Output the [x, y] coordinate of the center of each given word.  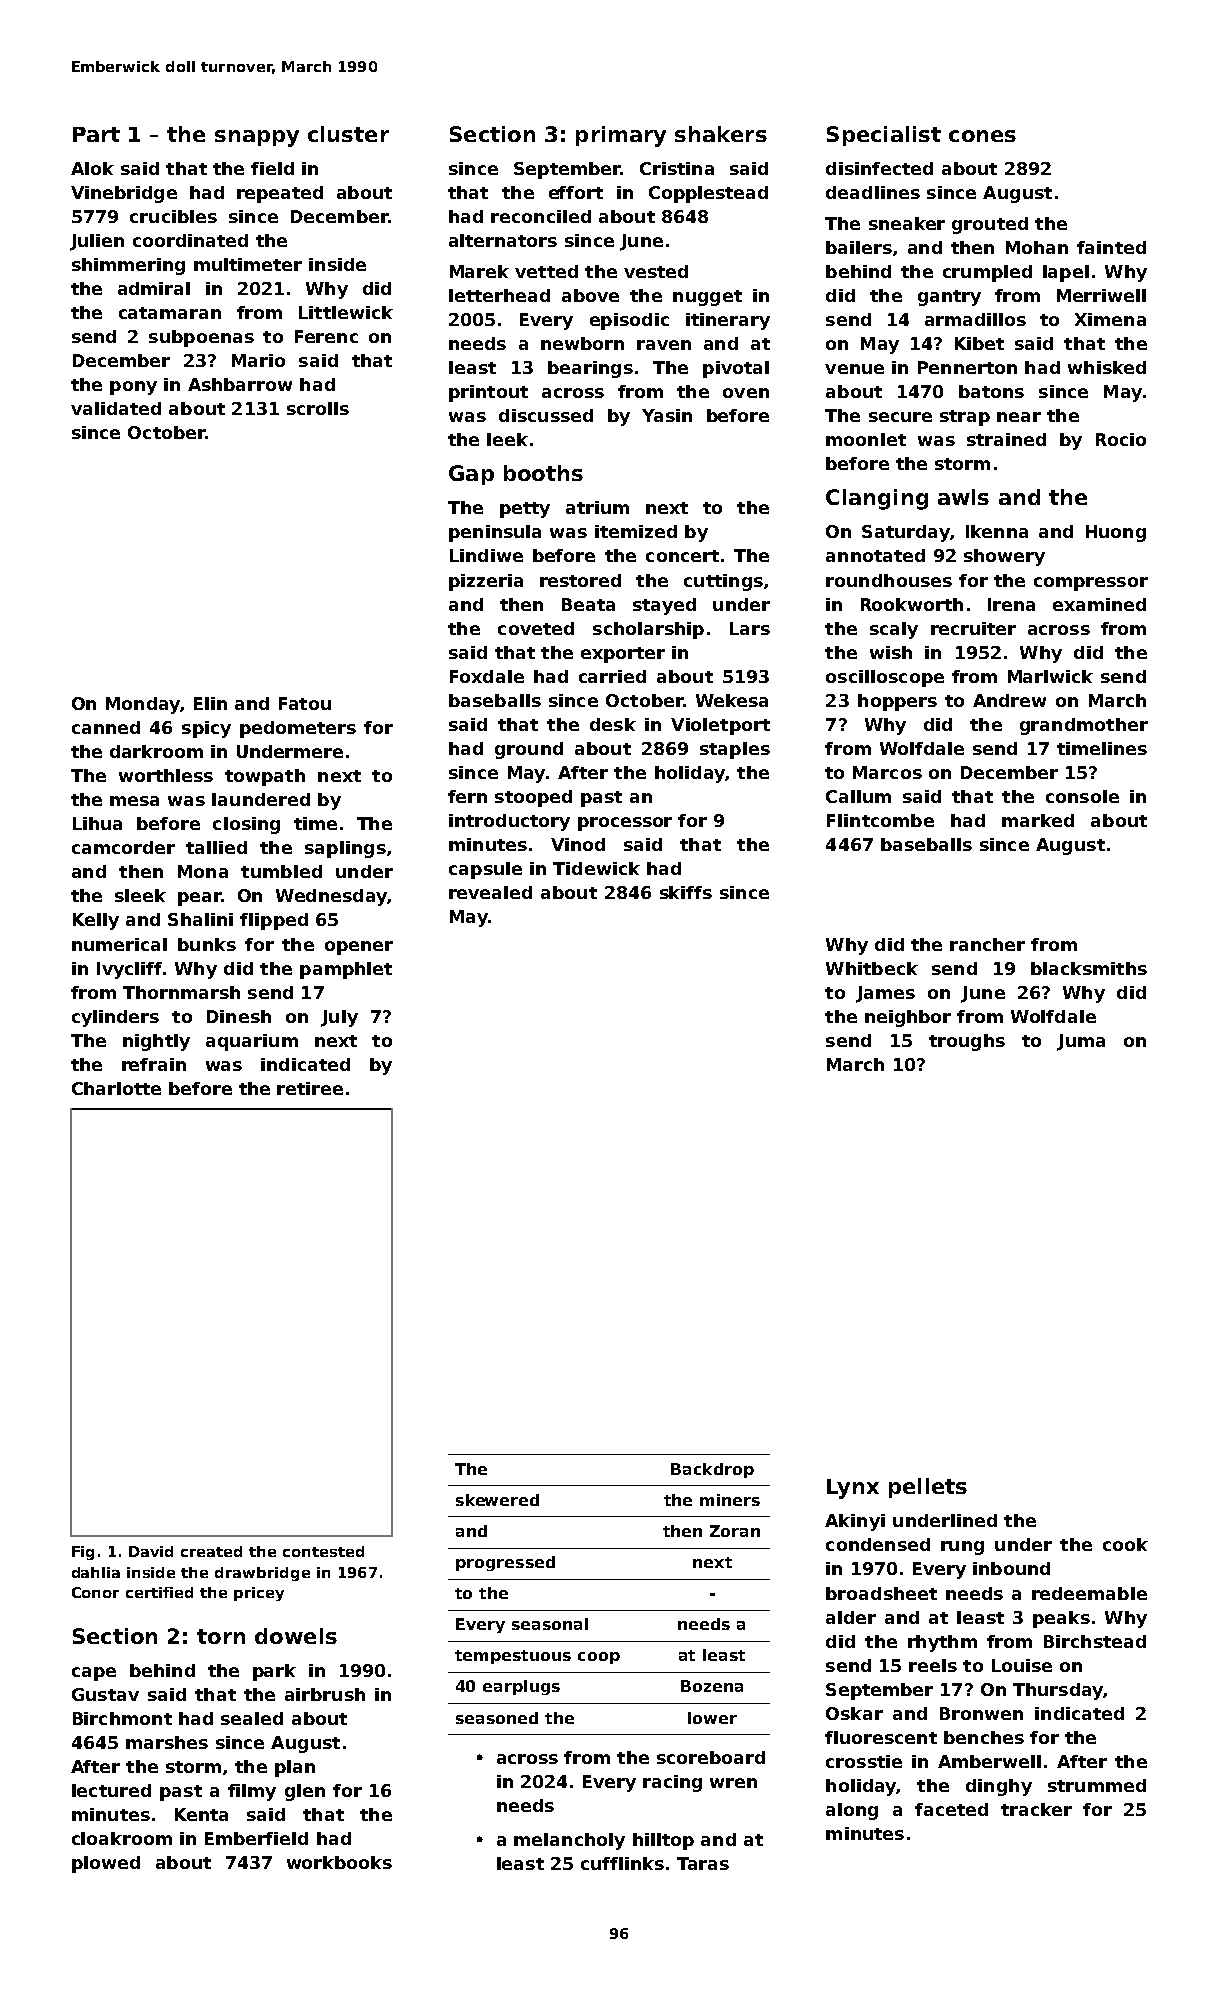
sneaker [907, 223]
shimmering [128, 266]
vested [656, 271]
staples [735, 750]
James [885, 994]
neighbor [908, 1018]
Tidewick [596, 868]
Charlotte [116, 1088]
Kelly [96, 921]
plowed [106, 1864]
